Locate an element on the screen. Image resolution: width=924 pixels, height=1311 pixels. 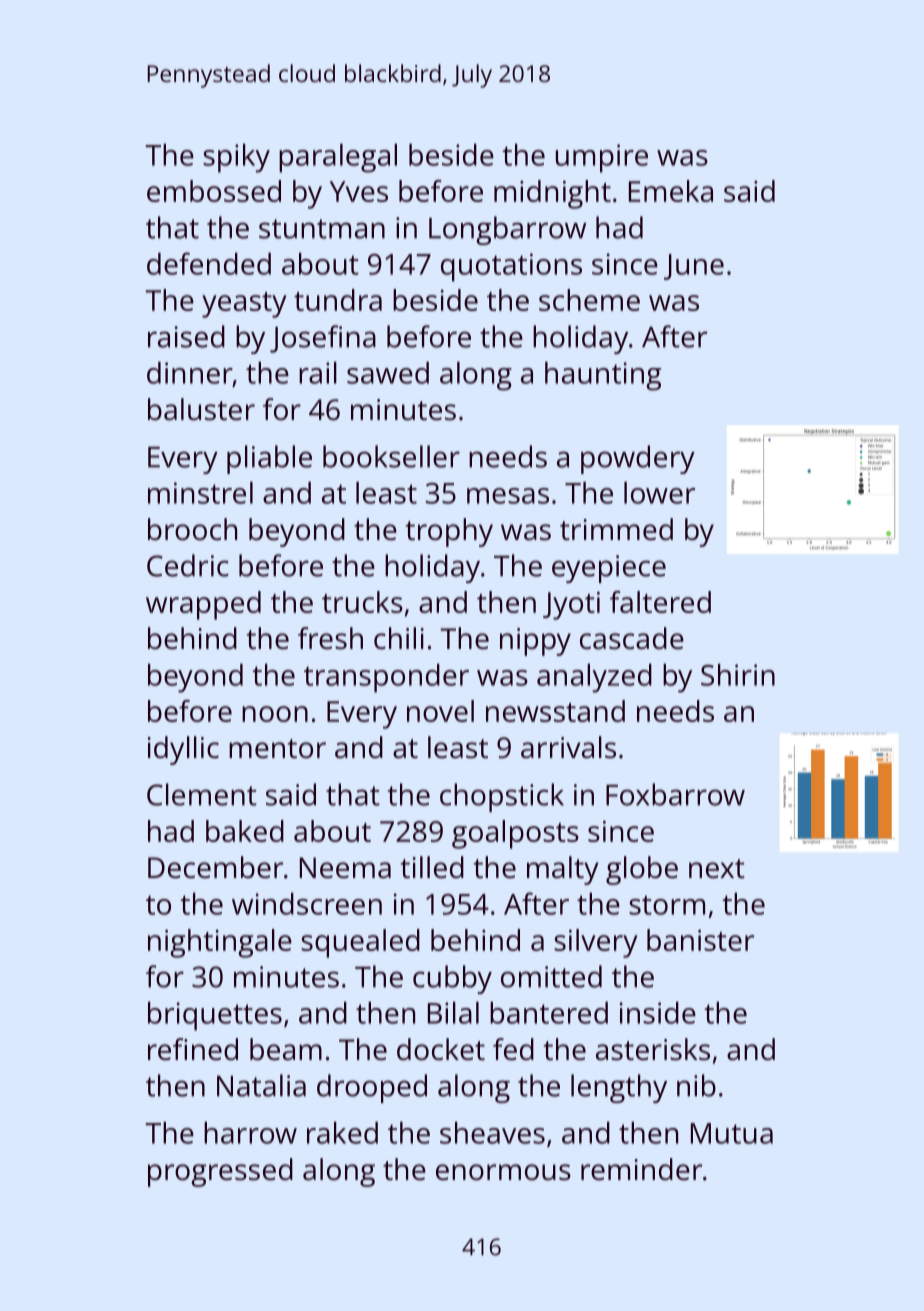
briquettes is located at coordinates (215, 1016).
